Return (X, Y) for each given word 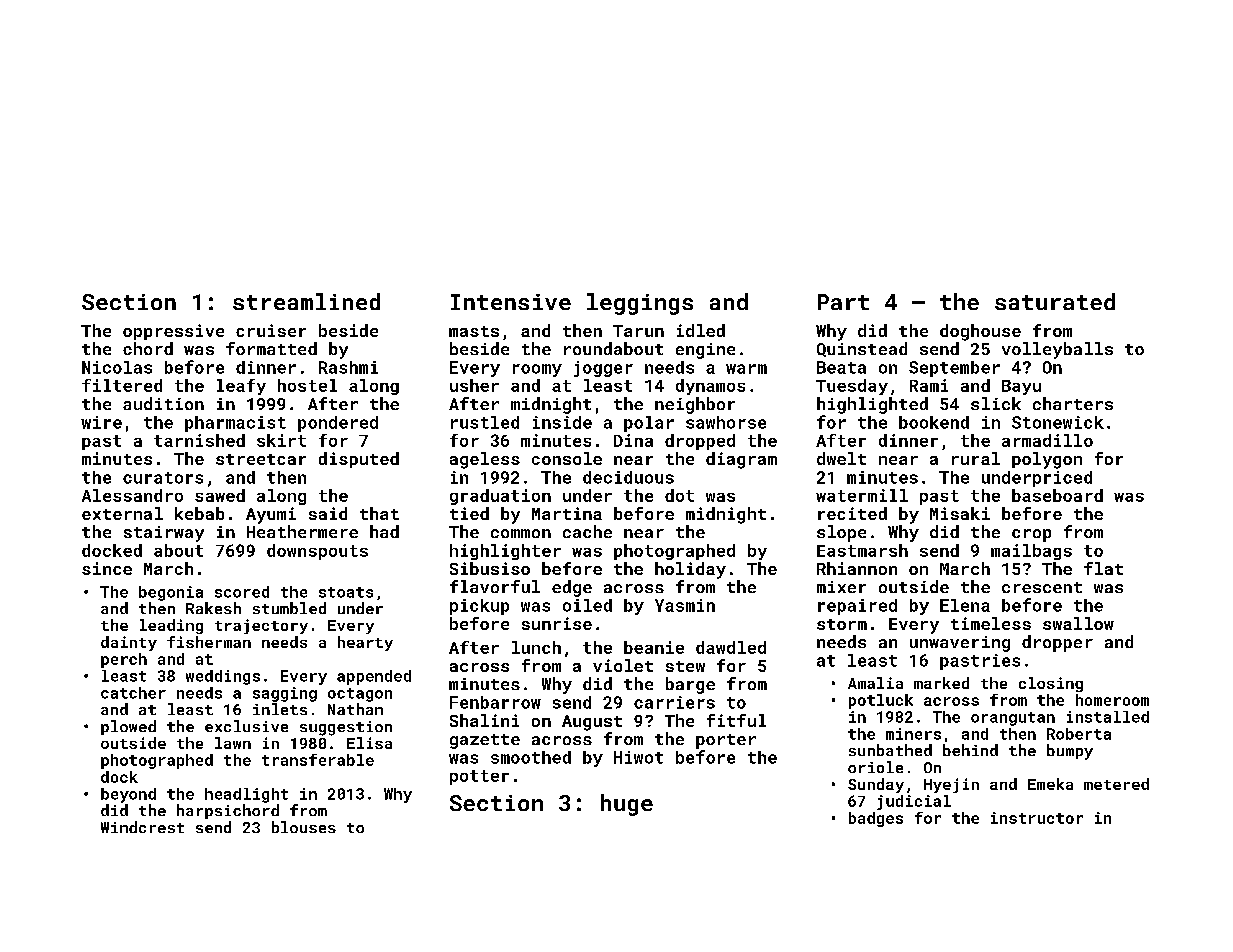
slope (841, 533)
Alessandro (132, 495)
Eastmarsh (862, 550)
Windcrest (142, 827)
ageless (485, 460)
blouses (304, 827)
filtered (122, 385)
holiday (690, 570)
